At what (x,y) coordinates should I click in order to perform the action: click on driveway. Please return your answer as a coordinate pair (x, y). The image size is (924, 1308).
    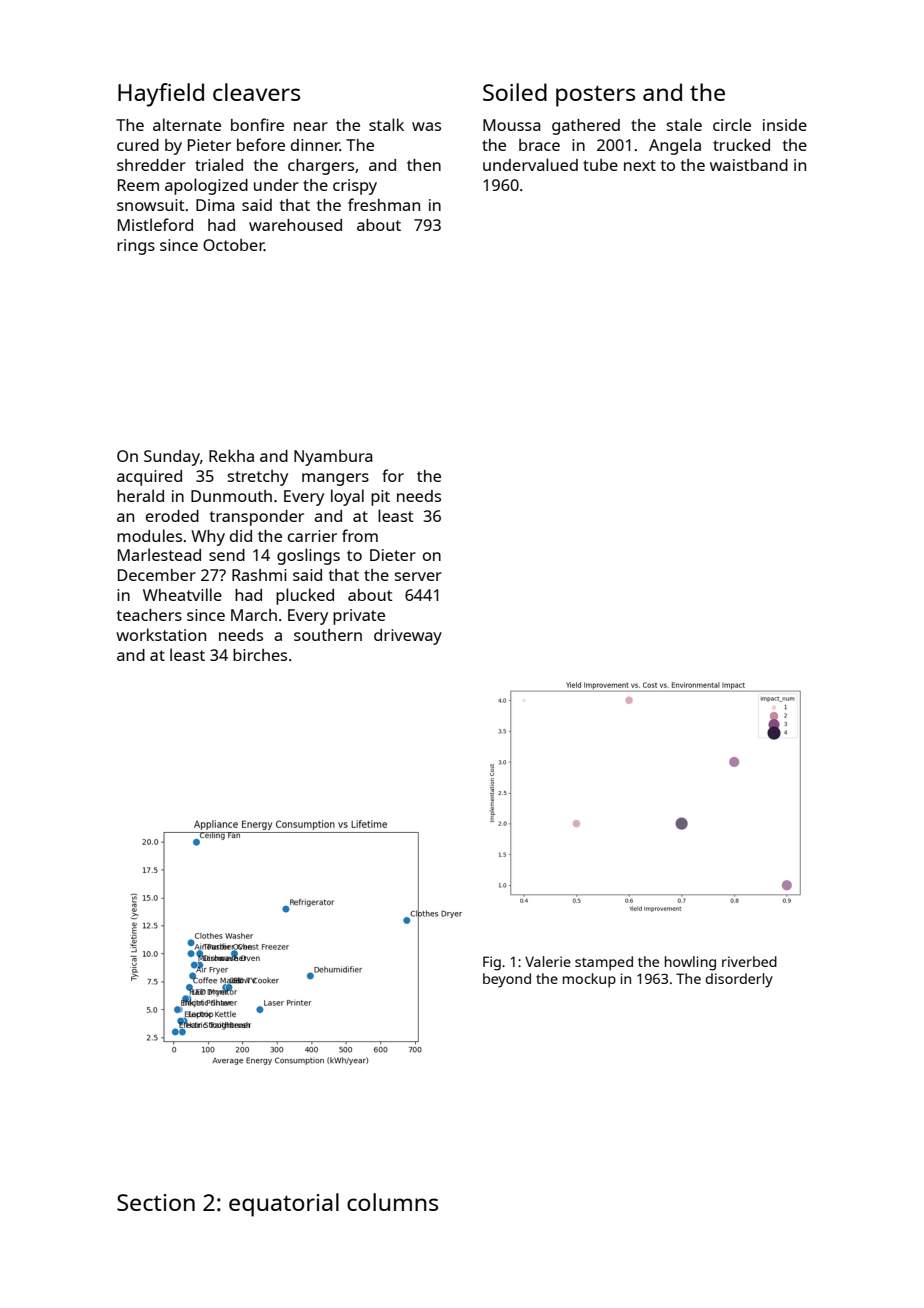
    Looking at the image, I should click on (408, 637).
